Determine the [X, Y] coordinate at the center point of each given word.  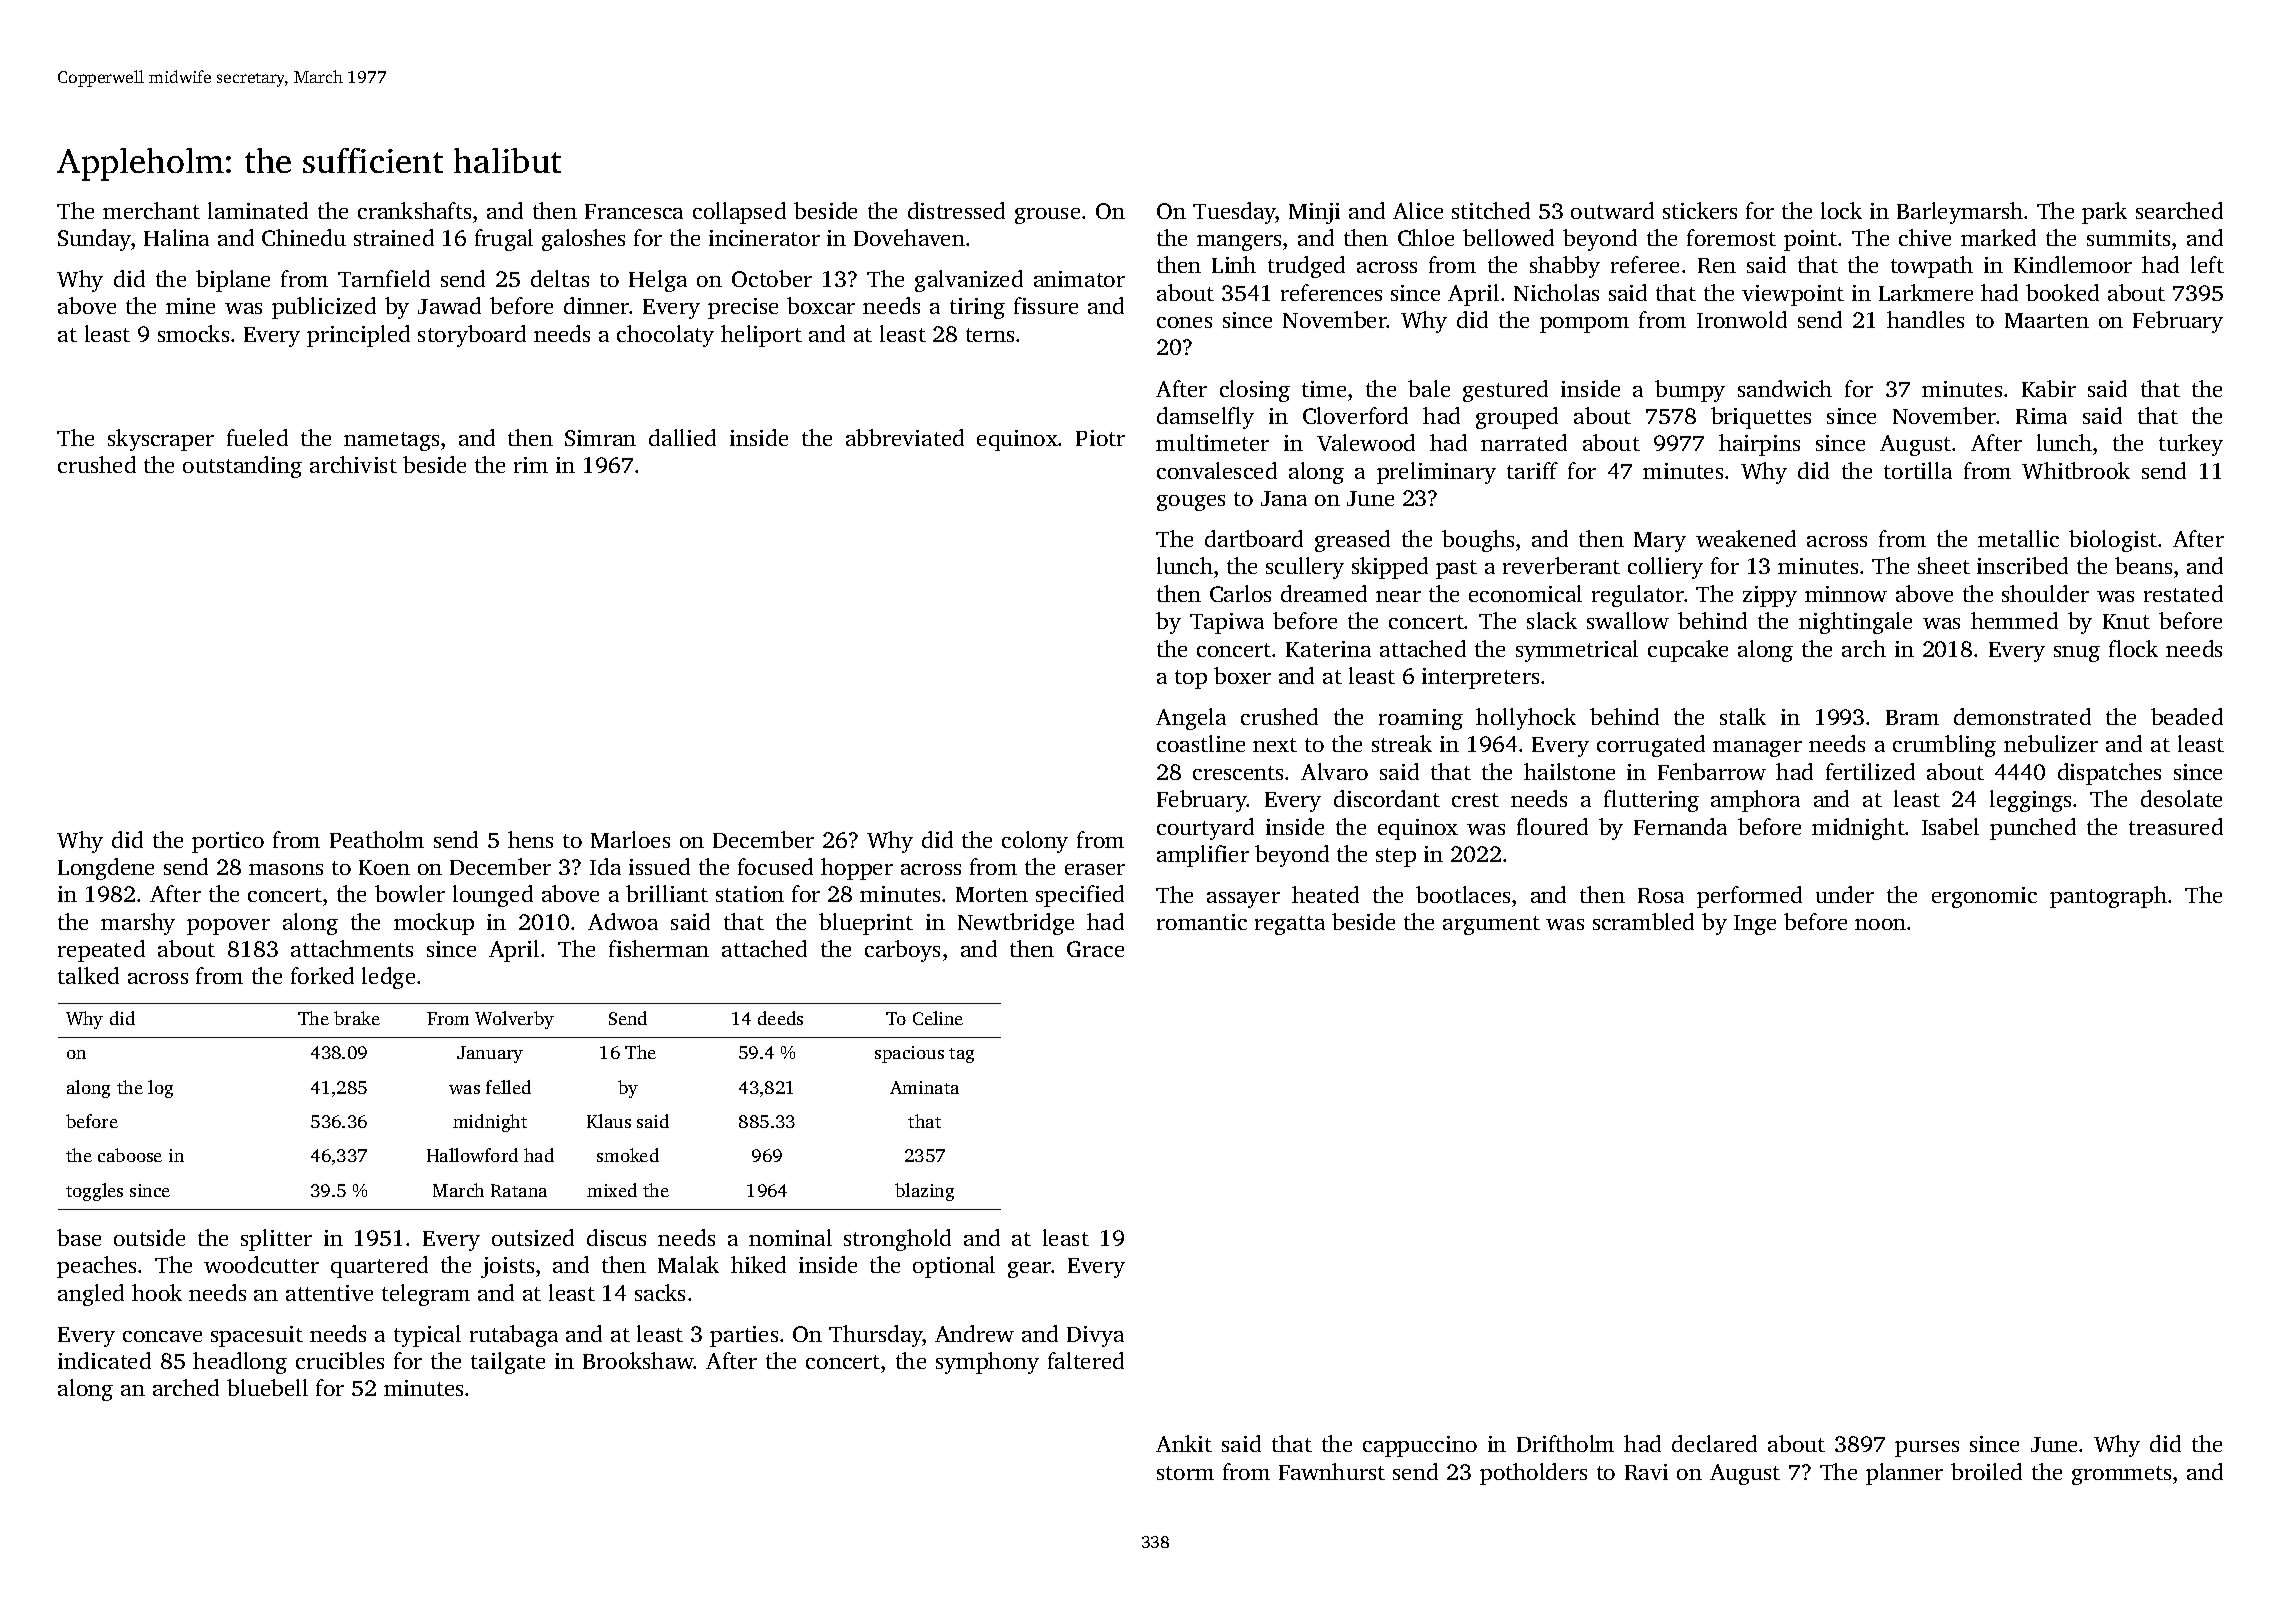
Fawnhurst [1332, 1471]
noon [1880, 924]
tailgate [508, 1363]
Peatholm [377, 839]
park [2104, 213]
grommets [2121, 1475]
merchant [151, 210]
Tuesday [1234, 213]
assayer [1243, 900]
